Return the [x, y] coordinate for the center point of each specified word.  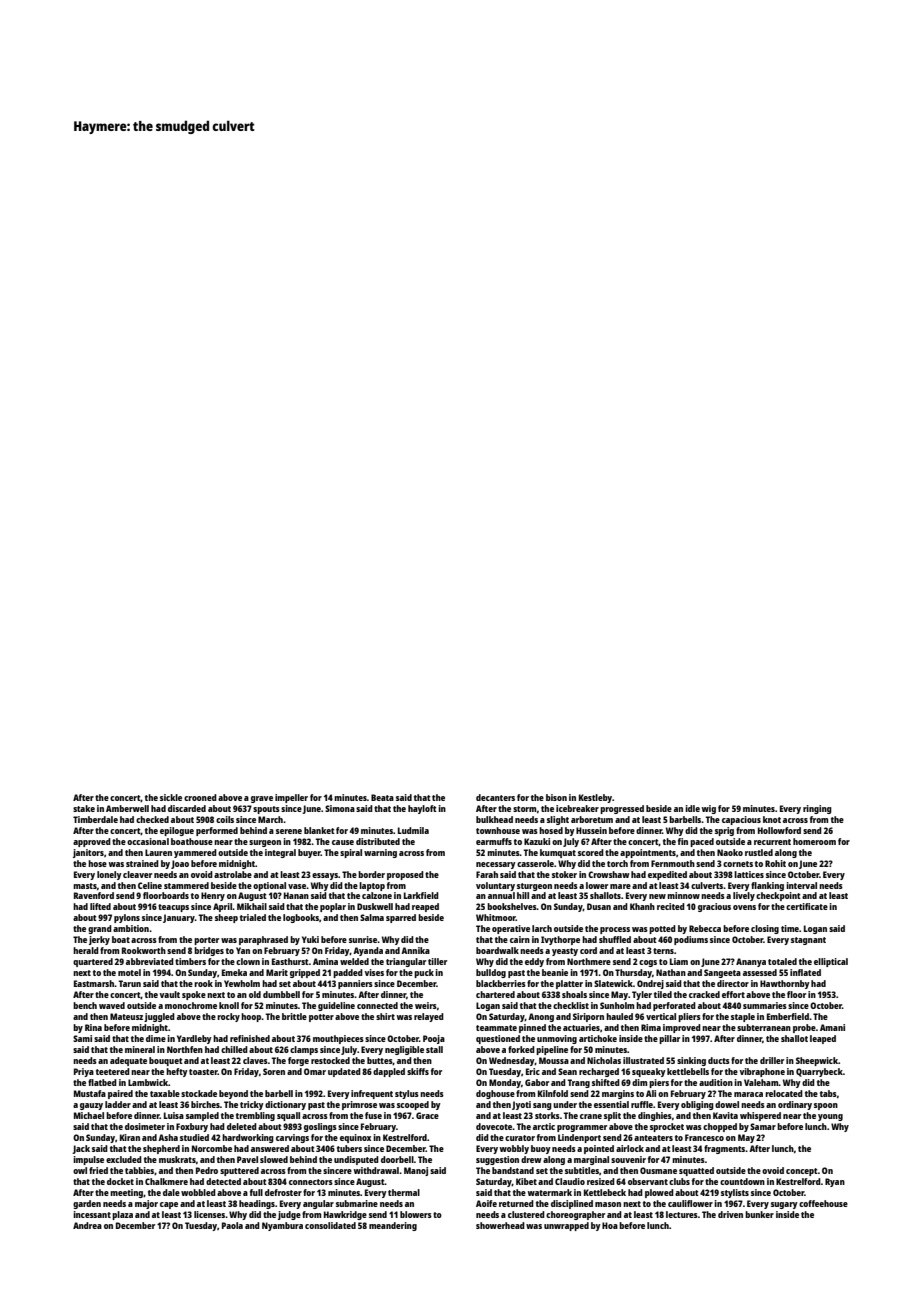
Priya [84, 1072]
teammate [496, 1028]
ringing [817, 809]
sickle [171, 797]
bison [556, 797]
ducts [719, 1060]
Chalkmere [166, 1181]
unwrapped [566, 1226]
